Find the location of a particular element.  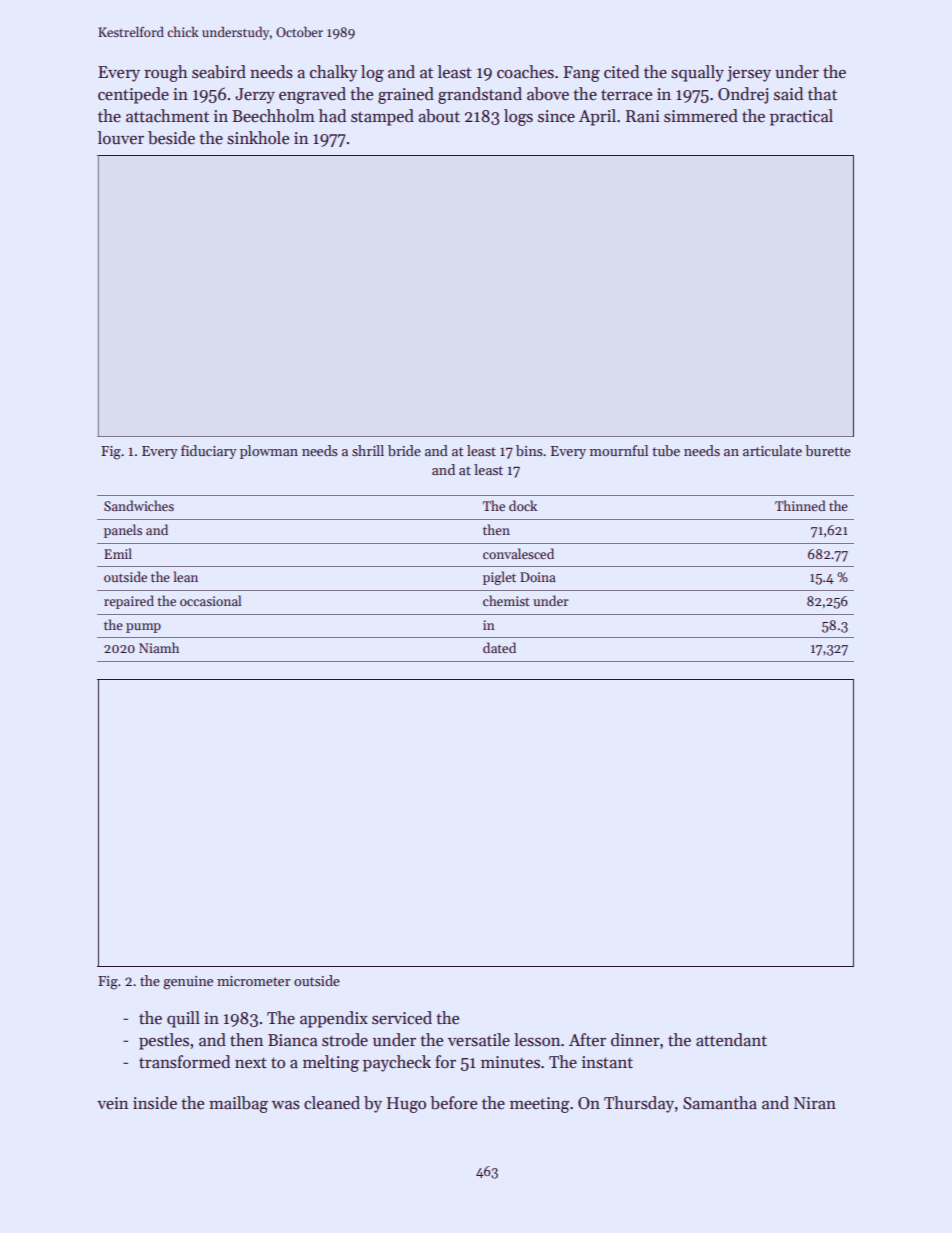

seabird is located at coordinates (219, 72).
